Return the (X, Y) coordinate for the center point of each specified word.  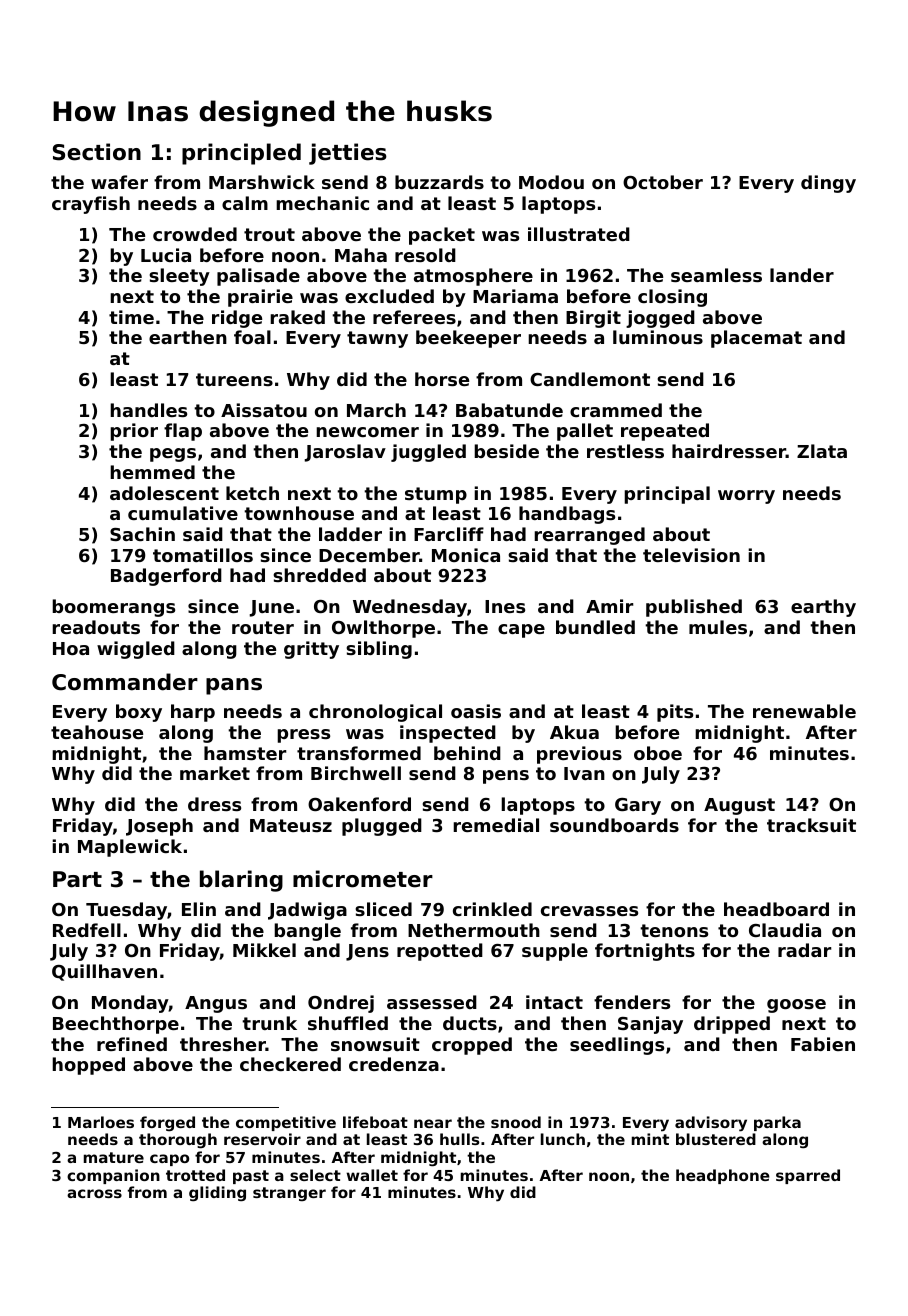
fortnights (645, 952)
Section (97, 152)
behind (467, 753)
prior (134, 432)
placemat (756, 339)
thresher (223, 1044)
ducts (470, 1023)
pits (675, 713)
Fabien (823, 1044)
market (215, 773)
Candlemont (590, 379)
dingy (828, 184)
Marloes (101, 1122)
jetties (348, 154)
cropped (472, 1046)
